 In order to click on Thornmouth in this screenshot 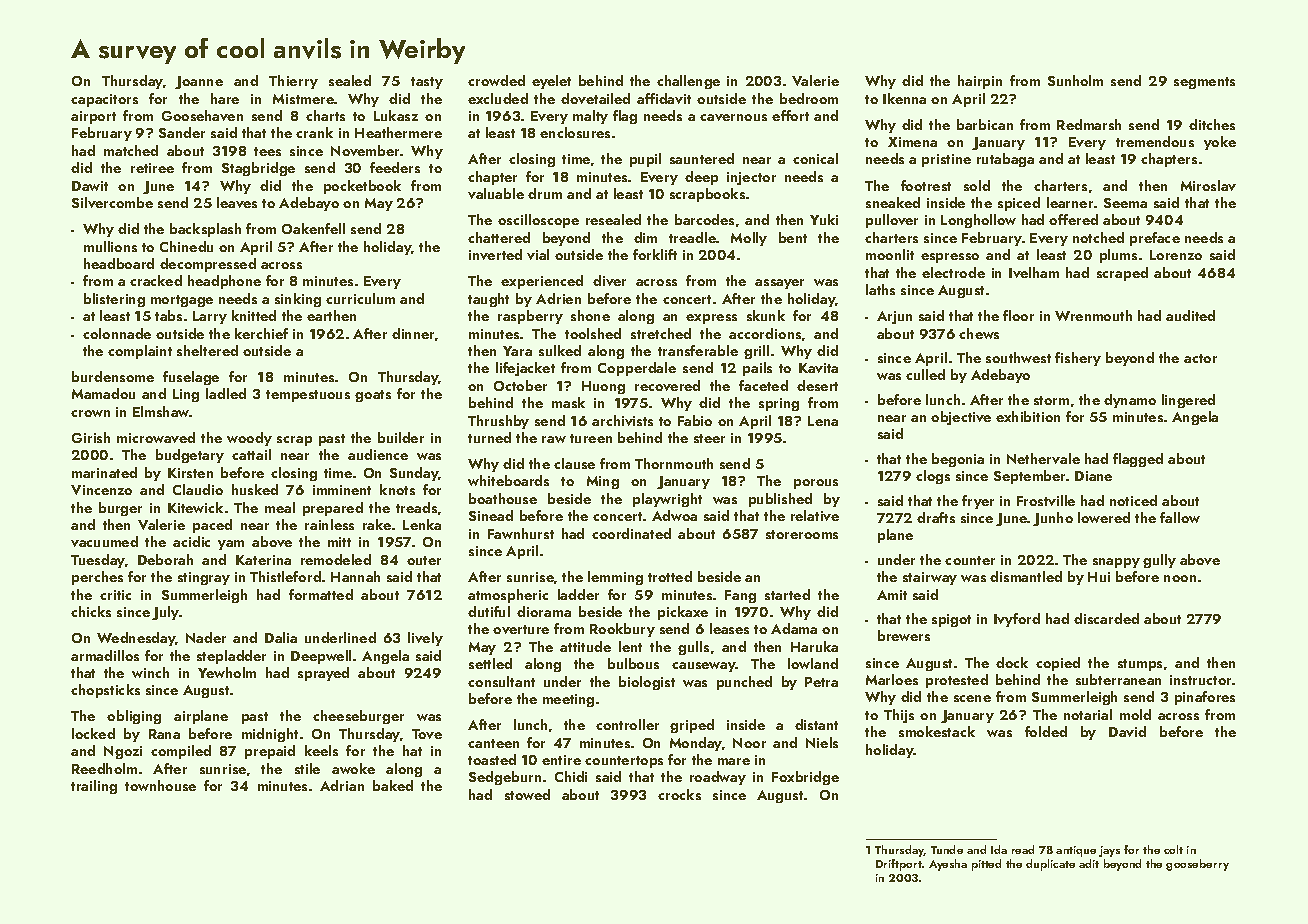, I will do `click(674, 463)`.
